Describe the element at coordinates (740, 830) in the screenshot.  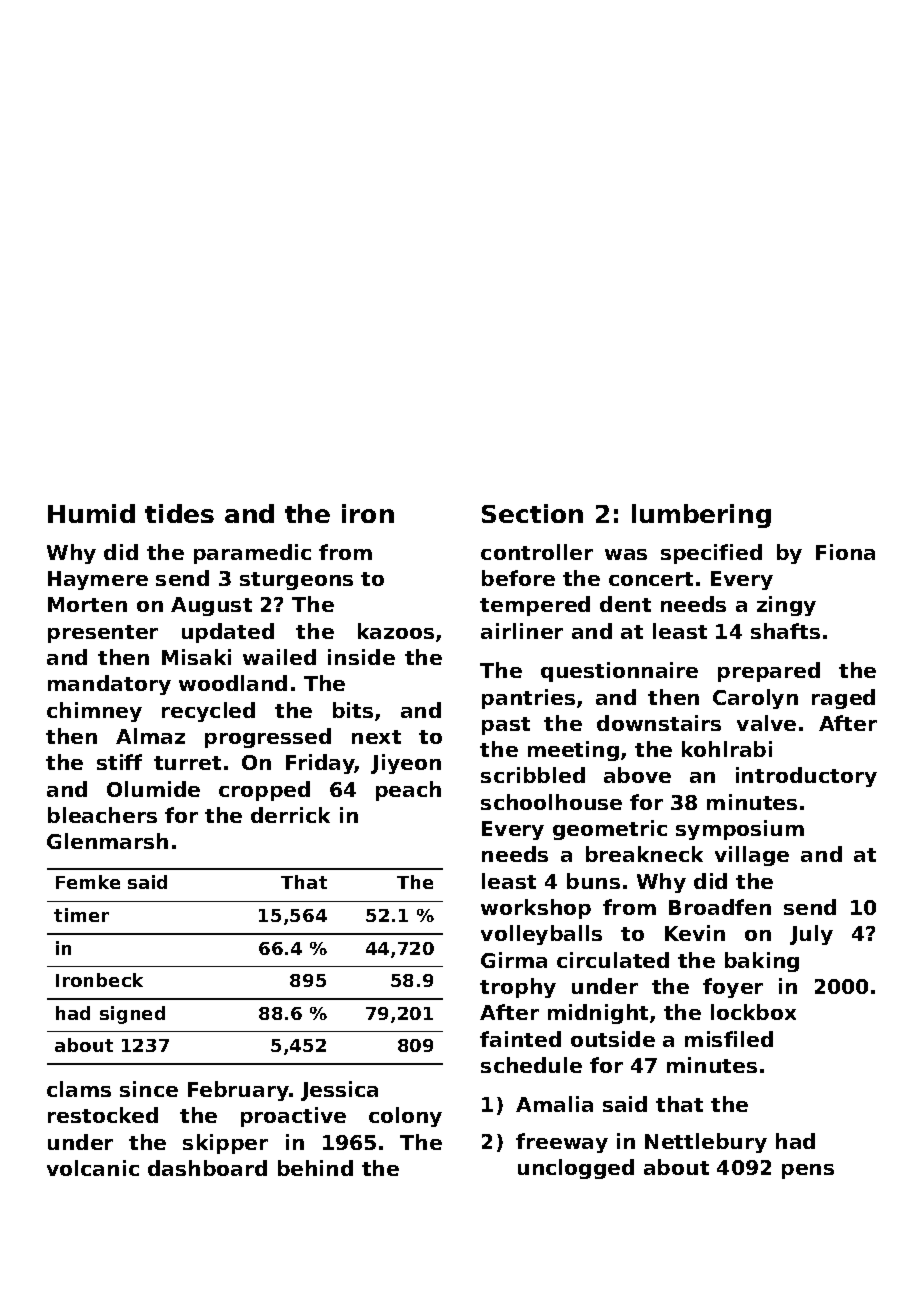
I see `symposium` at that location.
